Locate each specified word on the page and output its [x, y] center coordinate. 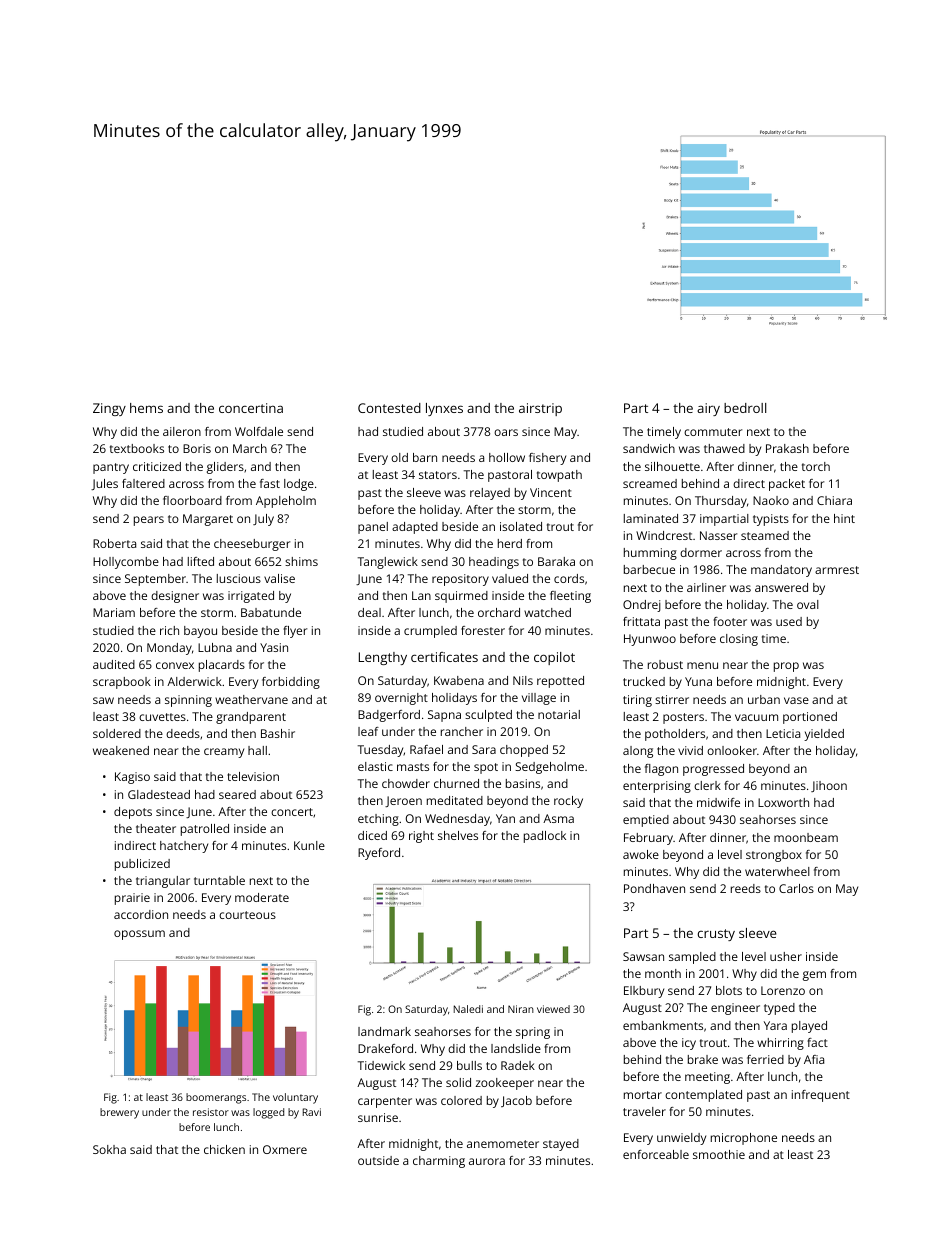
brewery [119, 1113]
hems [146, 408]
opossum [139, 935]
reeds [746, 888]
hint [844, 518]
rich [169, 630]
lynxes [444, 409]
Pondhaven [654, 888]
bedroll [745, 408]
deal [369, 612]
